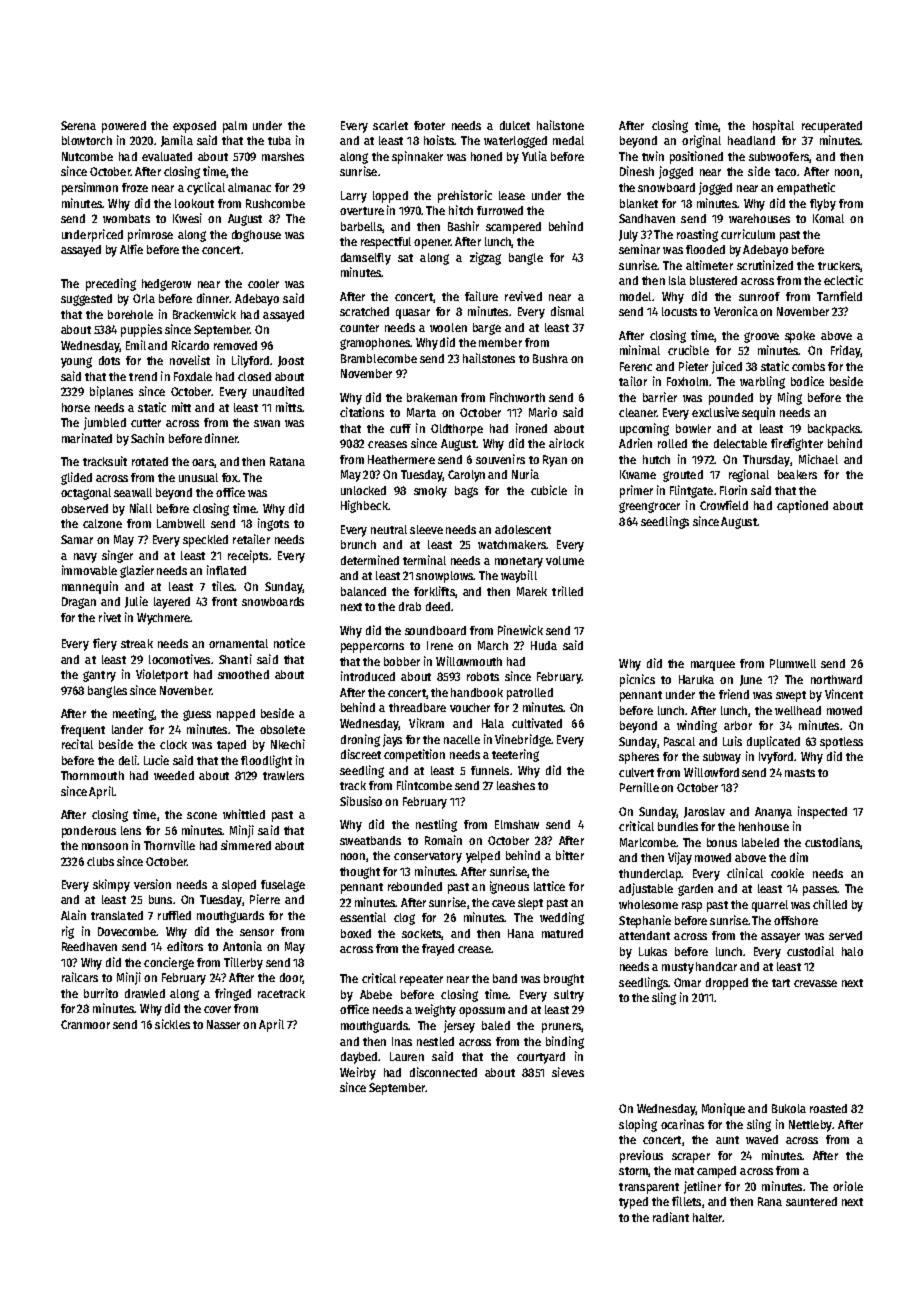 This screenshot has width=924, height=1308. Describe the element at coordinates (692, 907) in the screenshot. I see `rasp` at that location.
